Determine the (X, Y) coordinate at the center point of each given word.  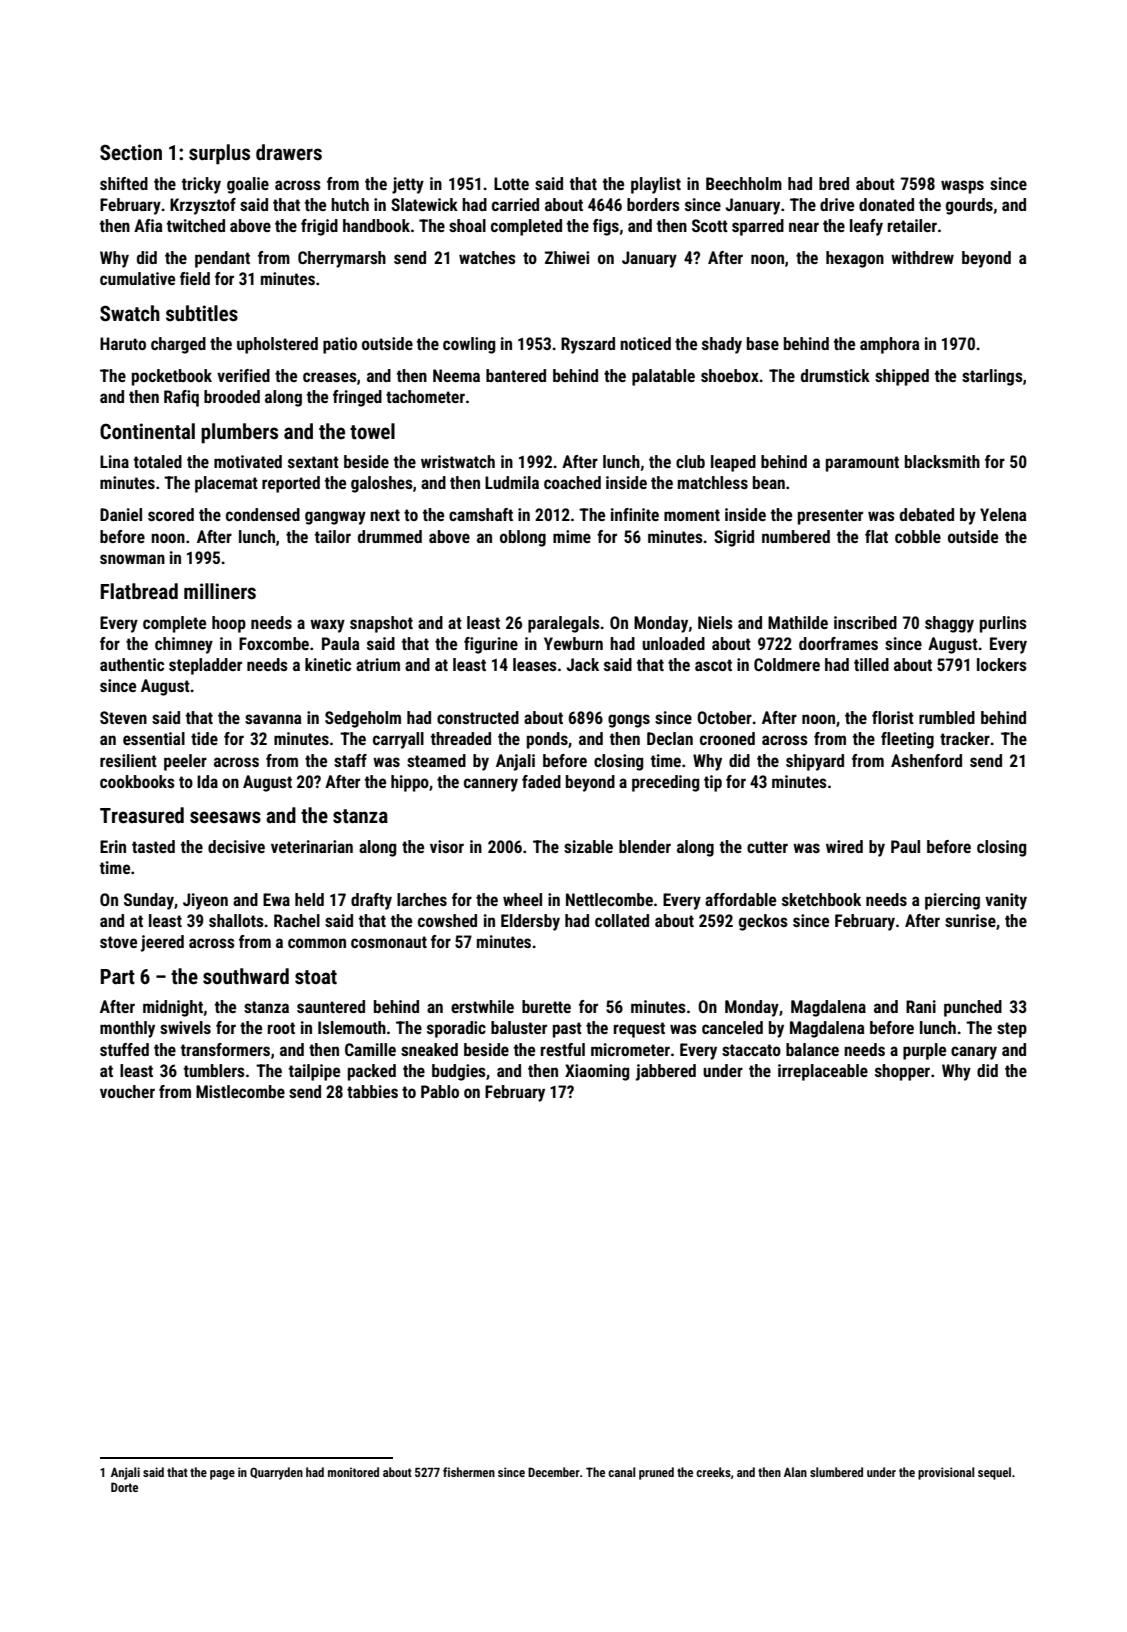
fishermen (469, 1472)
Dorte (124, 1487)
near (804, 227)
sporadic (456, 1029)
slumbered (836, 1472)
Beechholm (744, 183)
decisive (236, 846)
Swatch (130, 313)
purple (924, 1051)
